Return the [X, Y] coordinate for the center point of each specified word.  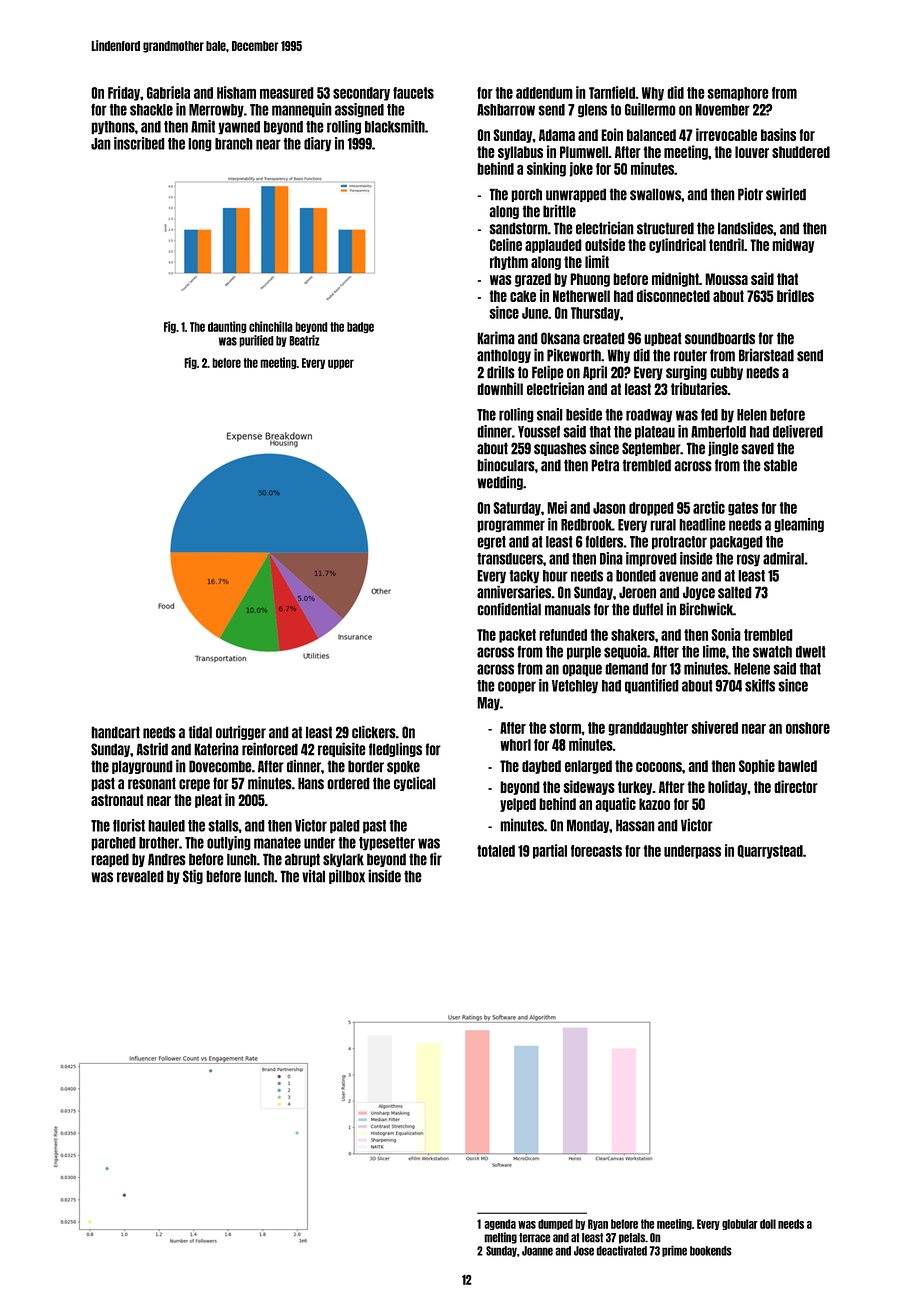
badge [360, 327]
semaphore [738, 94]
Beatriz [304, 340]
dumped [555, 1224]
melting [500, 1238]
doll [768, 1224]
